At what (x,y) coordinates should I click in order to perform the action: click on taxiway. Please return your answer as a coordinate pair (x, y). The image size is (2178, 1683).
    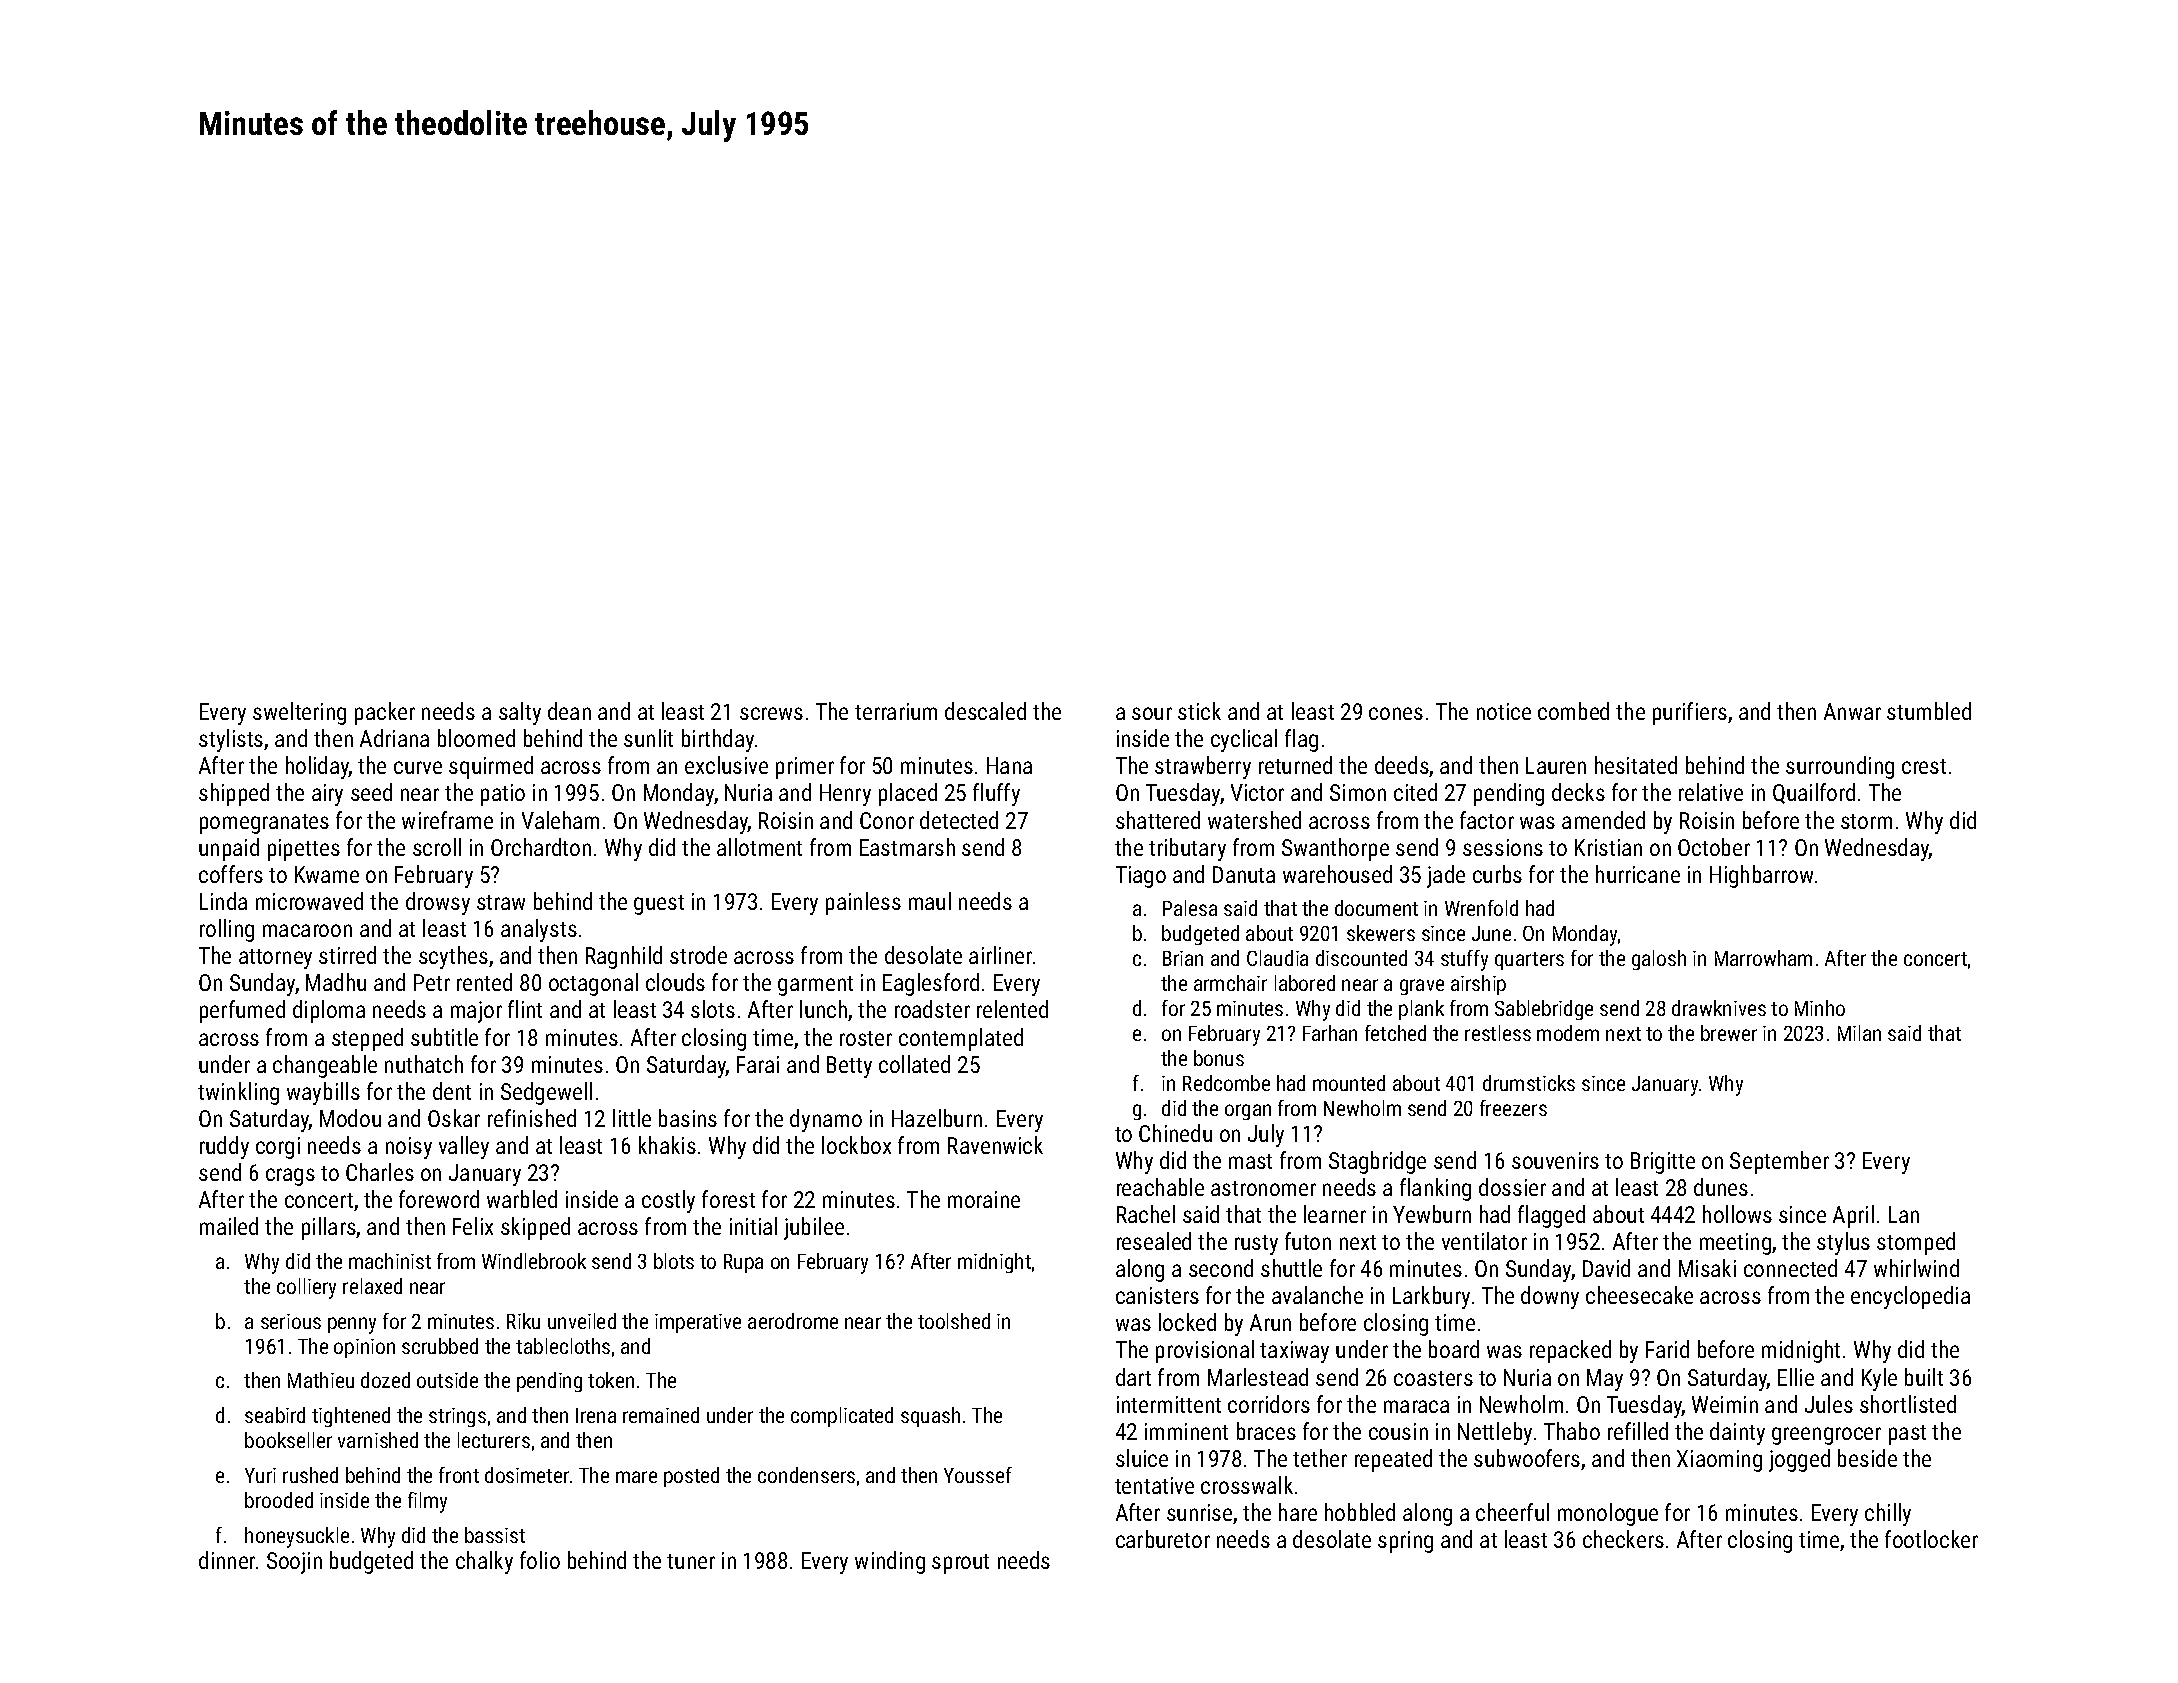
    Looking at the image, I should click on (1294, 1352).
